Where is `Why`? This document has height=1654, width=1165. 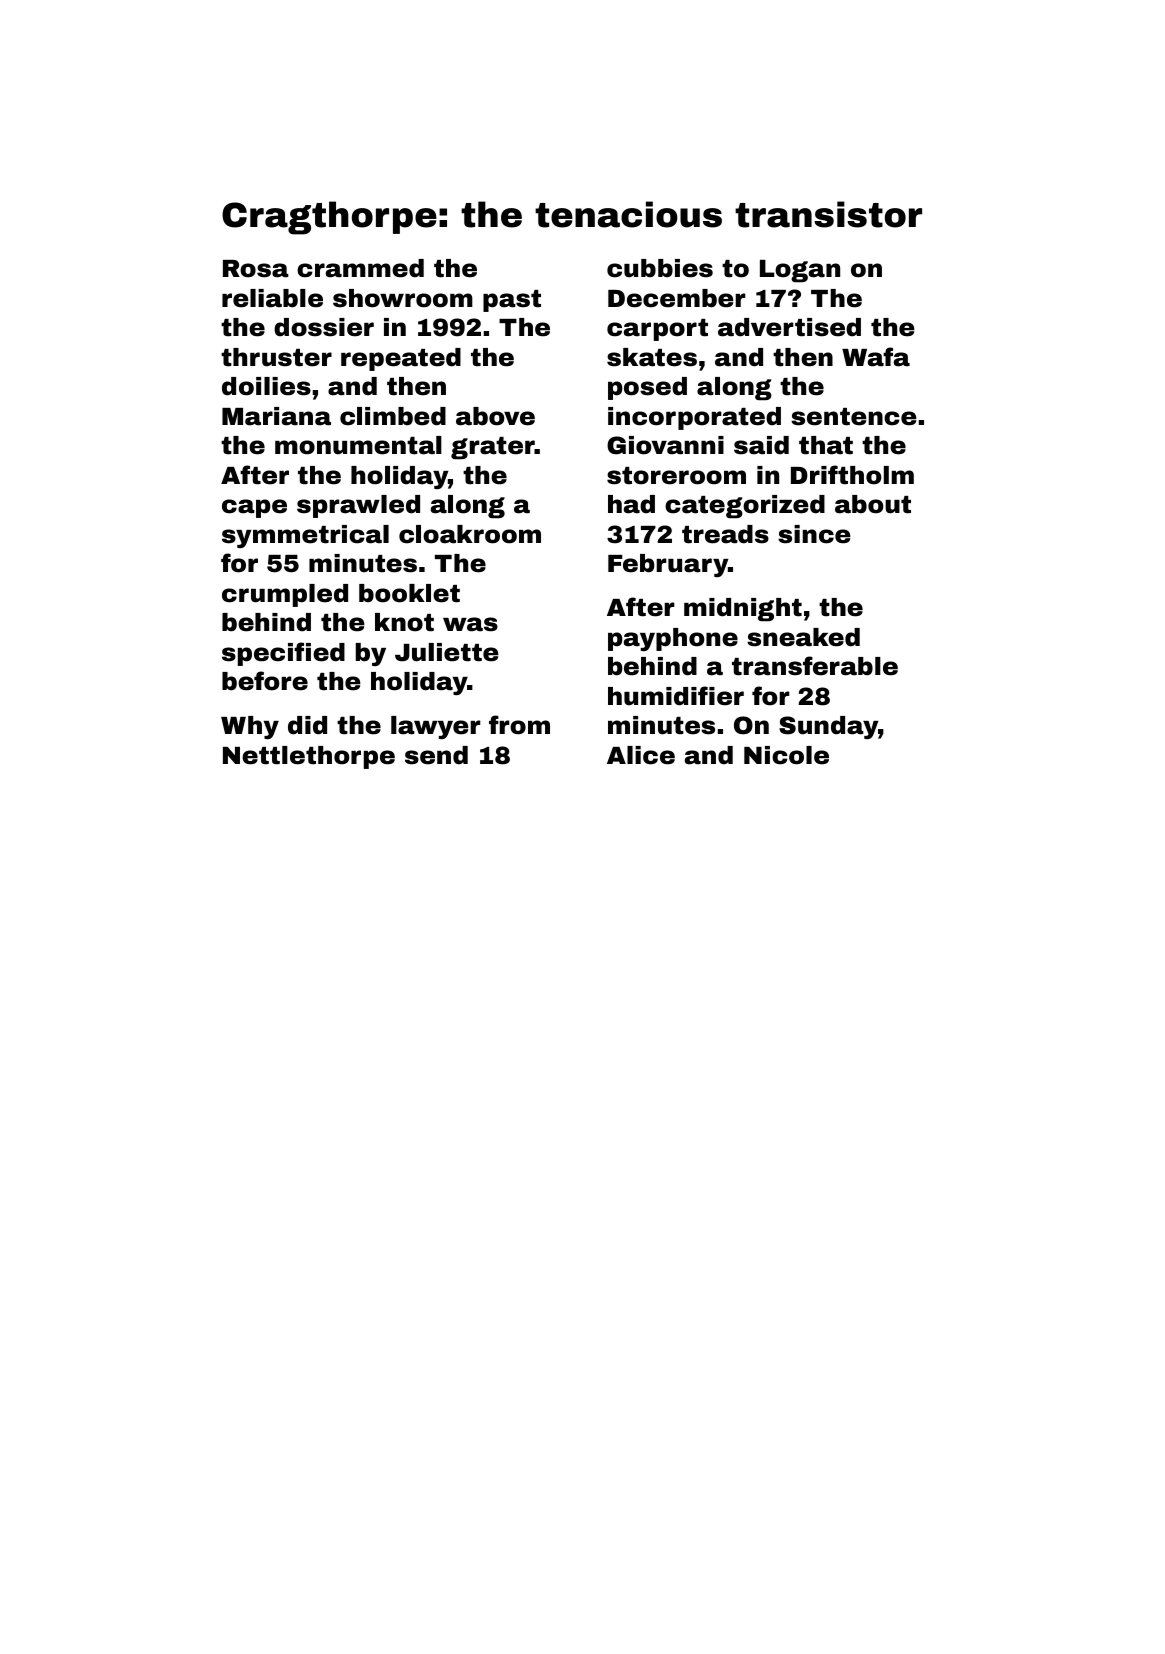
Why is located at coordinates (250, 727).
